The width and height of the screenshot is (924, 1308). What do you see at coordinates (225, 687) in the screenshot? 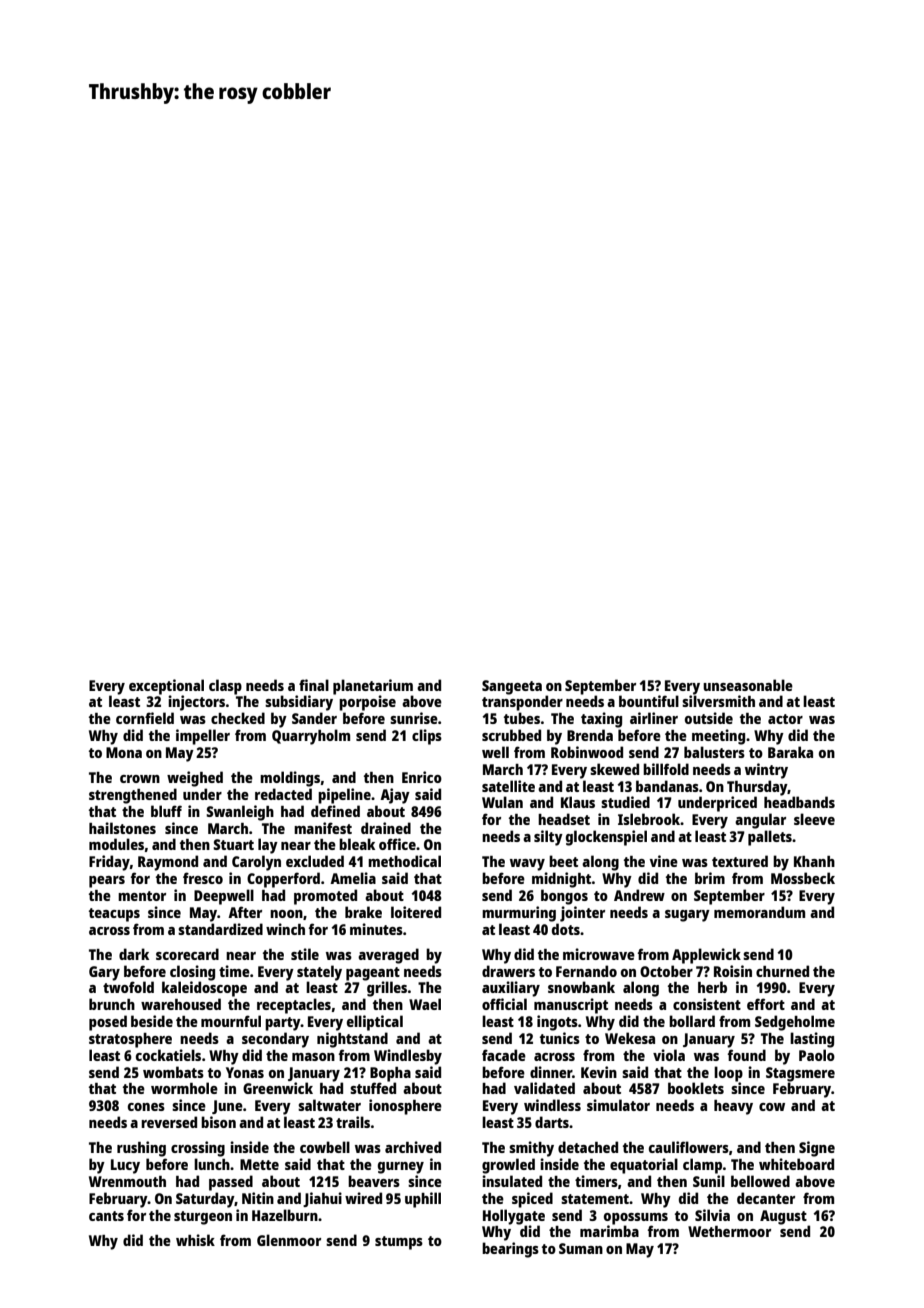
I see `clasp` at bounding box center [225, 687].
